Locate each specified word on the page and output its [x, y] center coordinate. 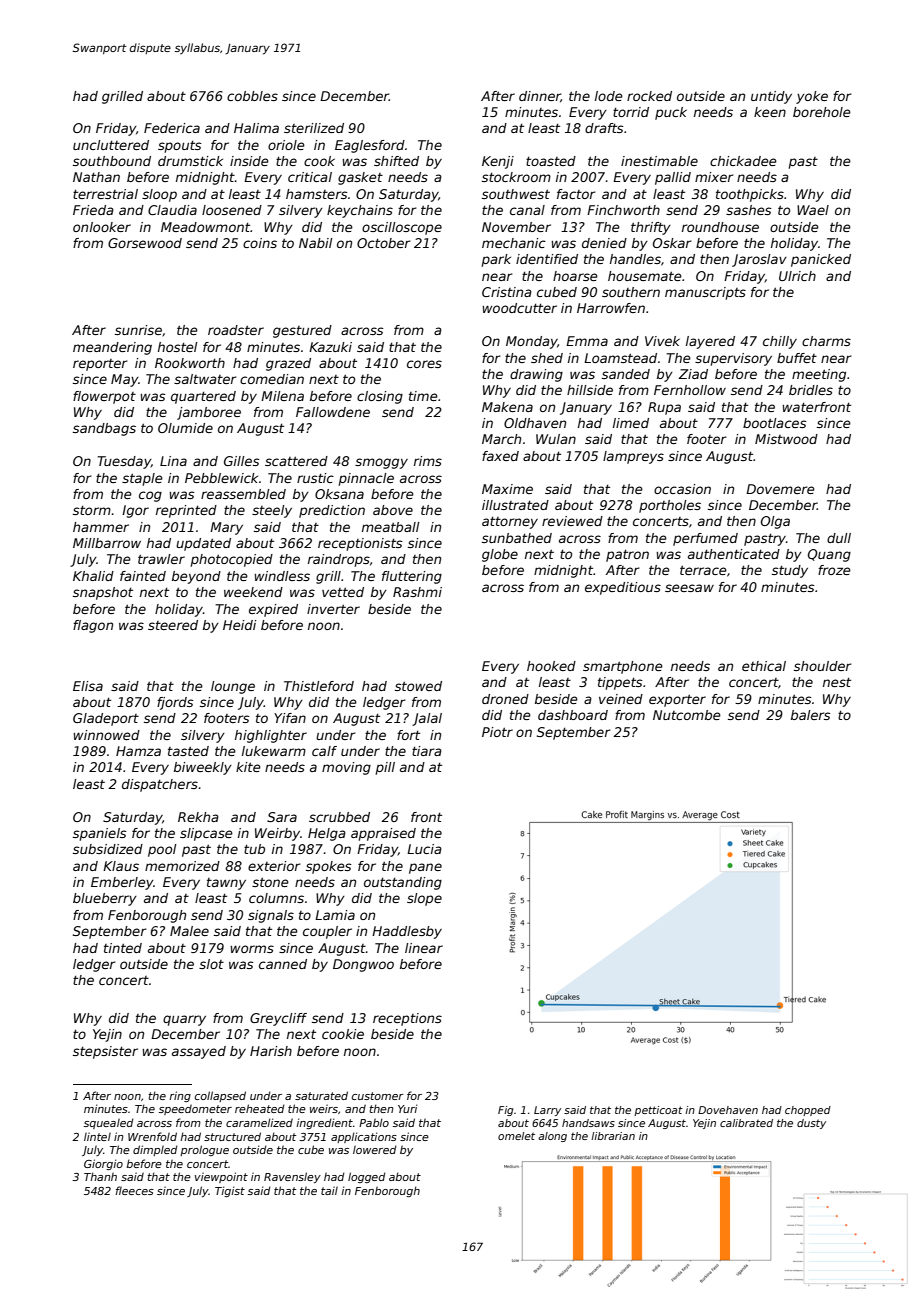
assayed [199, 1052]
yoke [812, 97]
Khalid [93, 576]
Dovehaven [728, 1110]
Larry [547, 1111]
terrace [703, 570]
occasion [682, 489]
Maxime [507, 489]
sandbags [104, 429]
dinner [540, 97]
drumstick [190, 161]
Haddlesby [407, 932]
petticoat [658, 1111]
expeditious [623, 588]
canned [283, 964]
